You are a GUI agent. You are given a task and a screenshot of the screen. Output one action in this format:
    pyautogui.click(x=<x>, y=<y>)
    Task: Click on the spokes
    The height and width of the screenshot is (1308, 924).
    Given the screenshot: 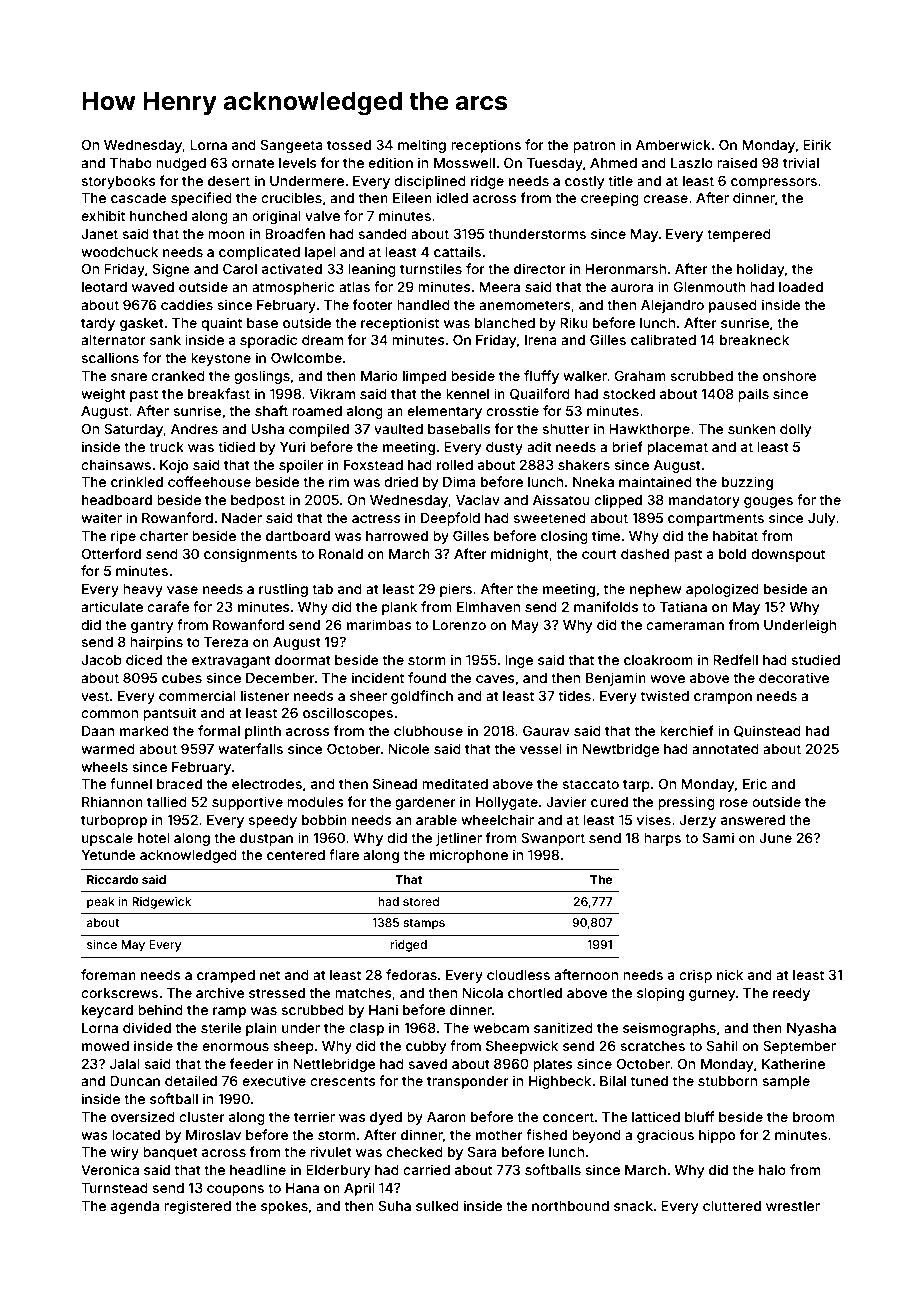 What is the action you would take?
    pyautogui.click(x=284, y=1207)
